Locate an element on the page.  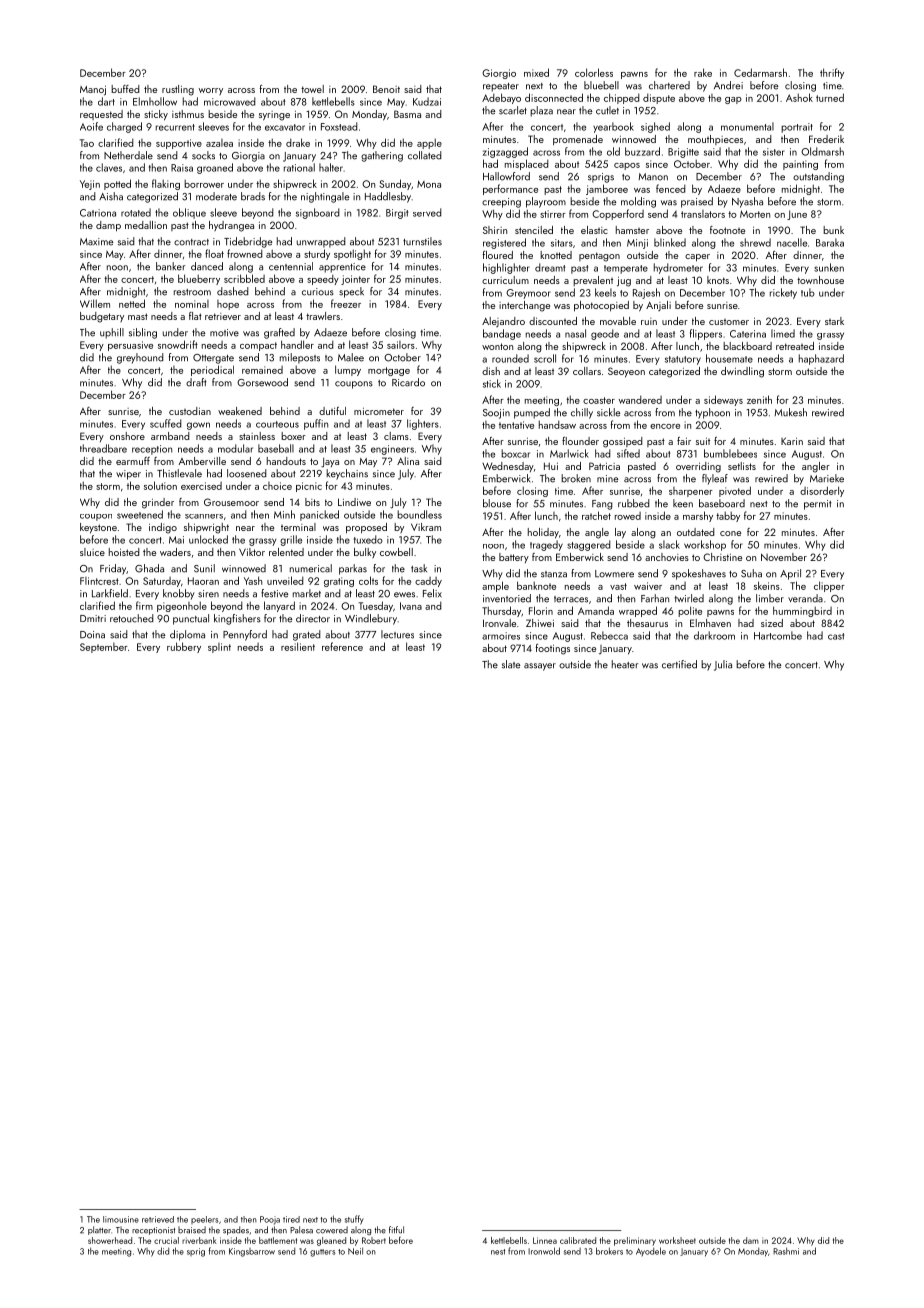
townhouse is located at coordinates (820, 280).
